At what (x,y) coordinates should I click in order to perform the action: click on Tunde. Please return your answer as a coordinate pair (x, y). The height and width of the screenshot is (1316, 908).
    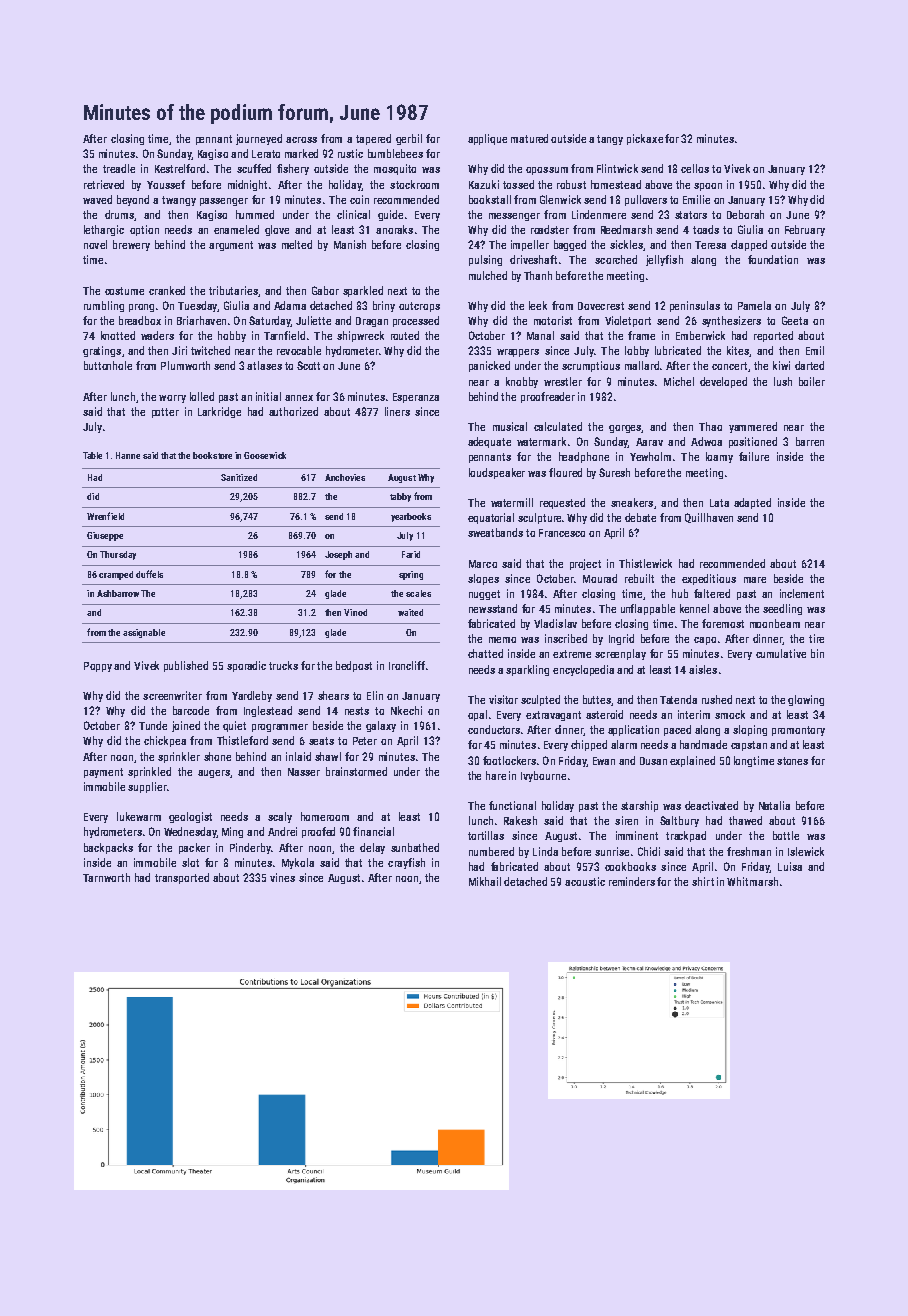
    Looking at the image, I should click on (153, 725).
